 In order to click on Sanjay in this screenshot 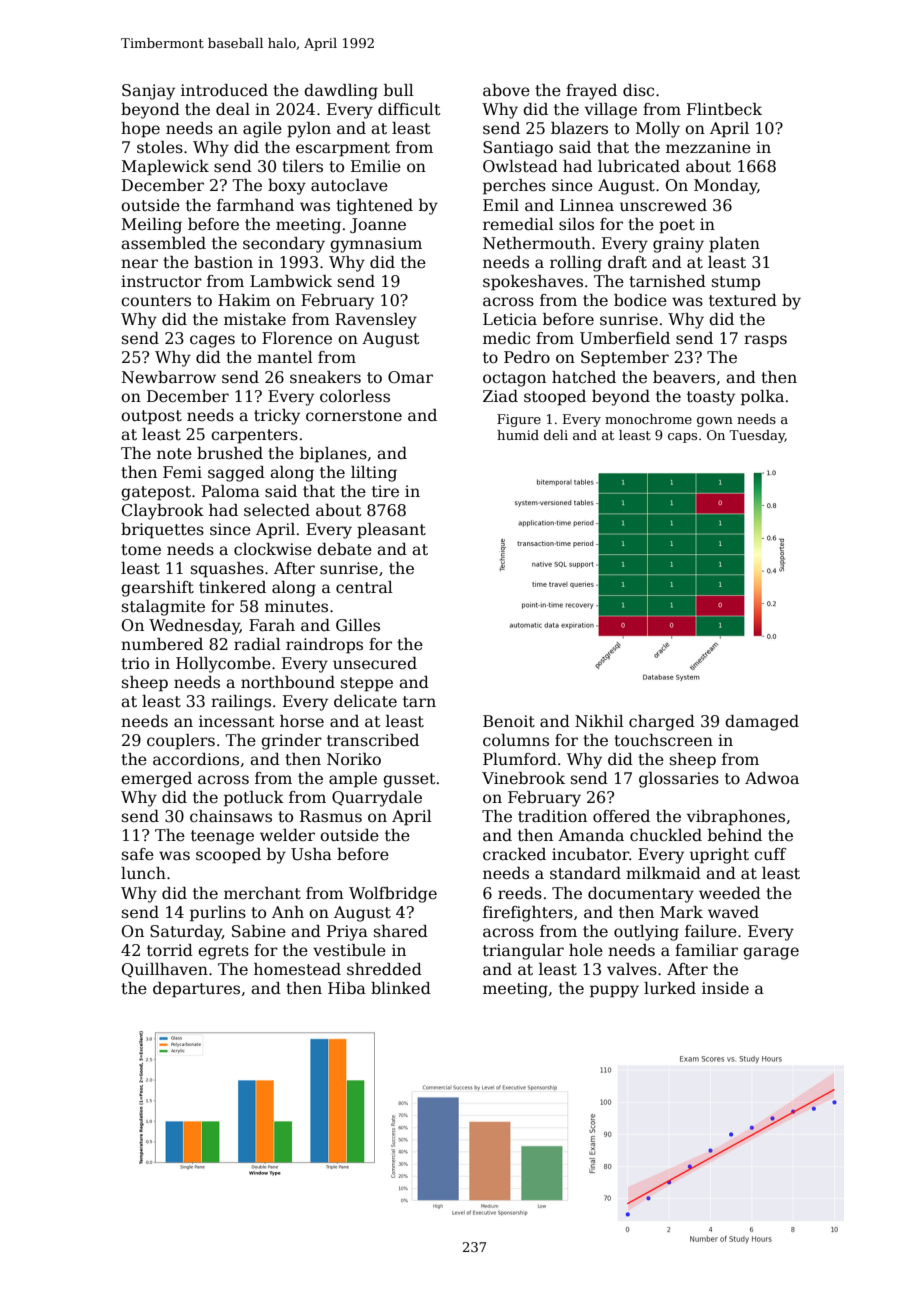, I will do `click(148, 92)`.
